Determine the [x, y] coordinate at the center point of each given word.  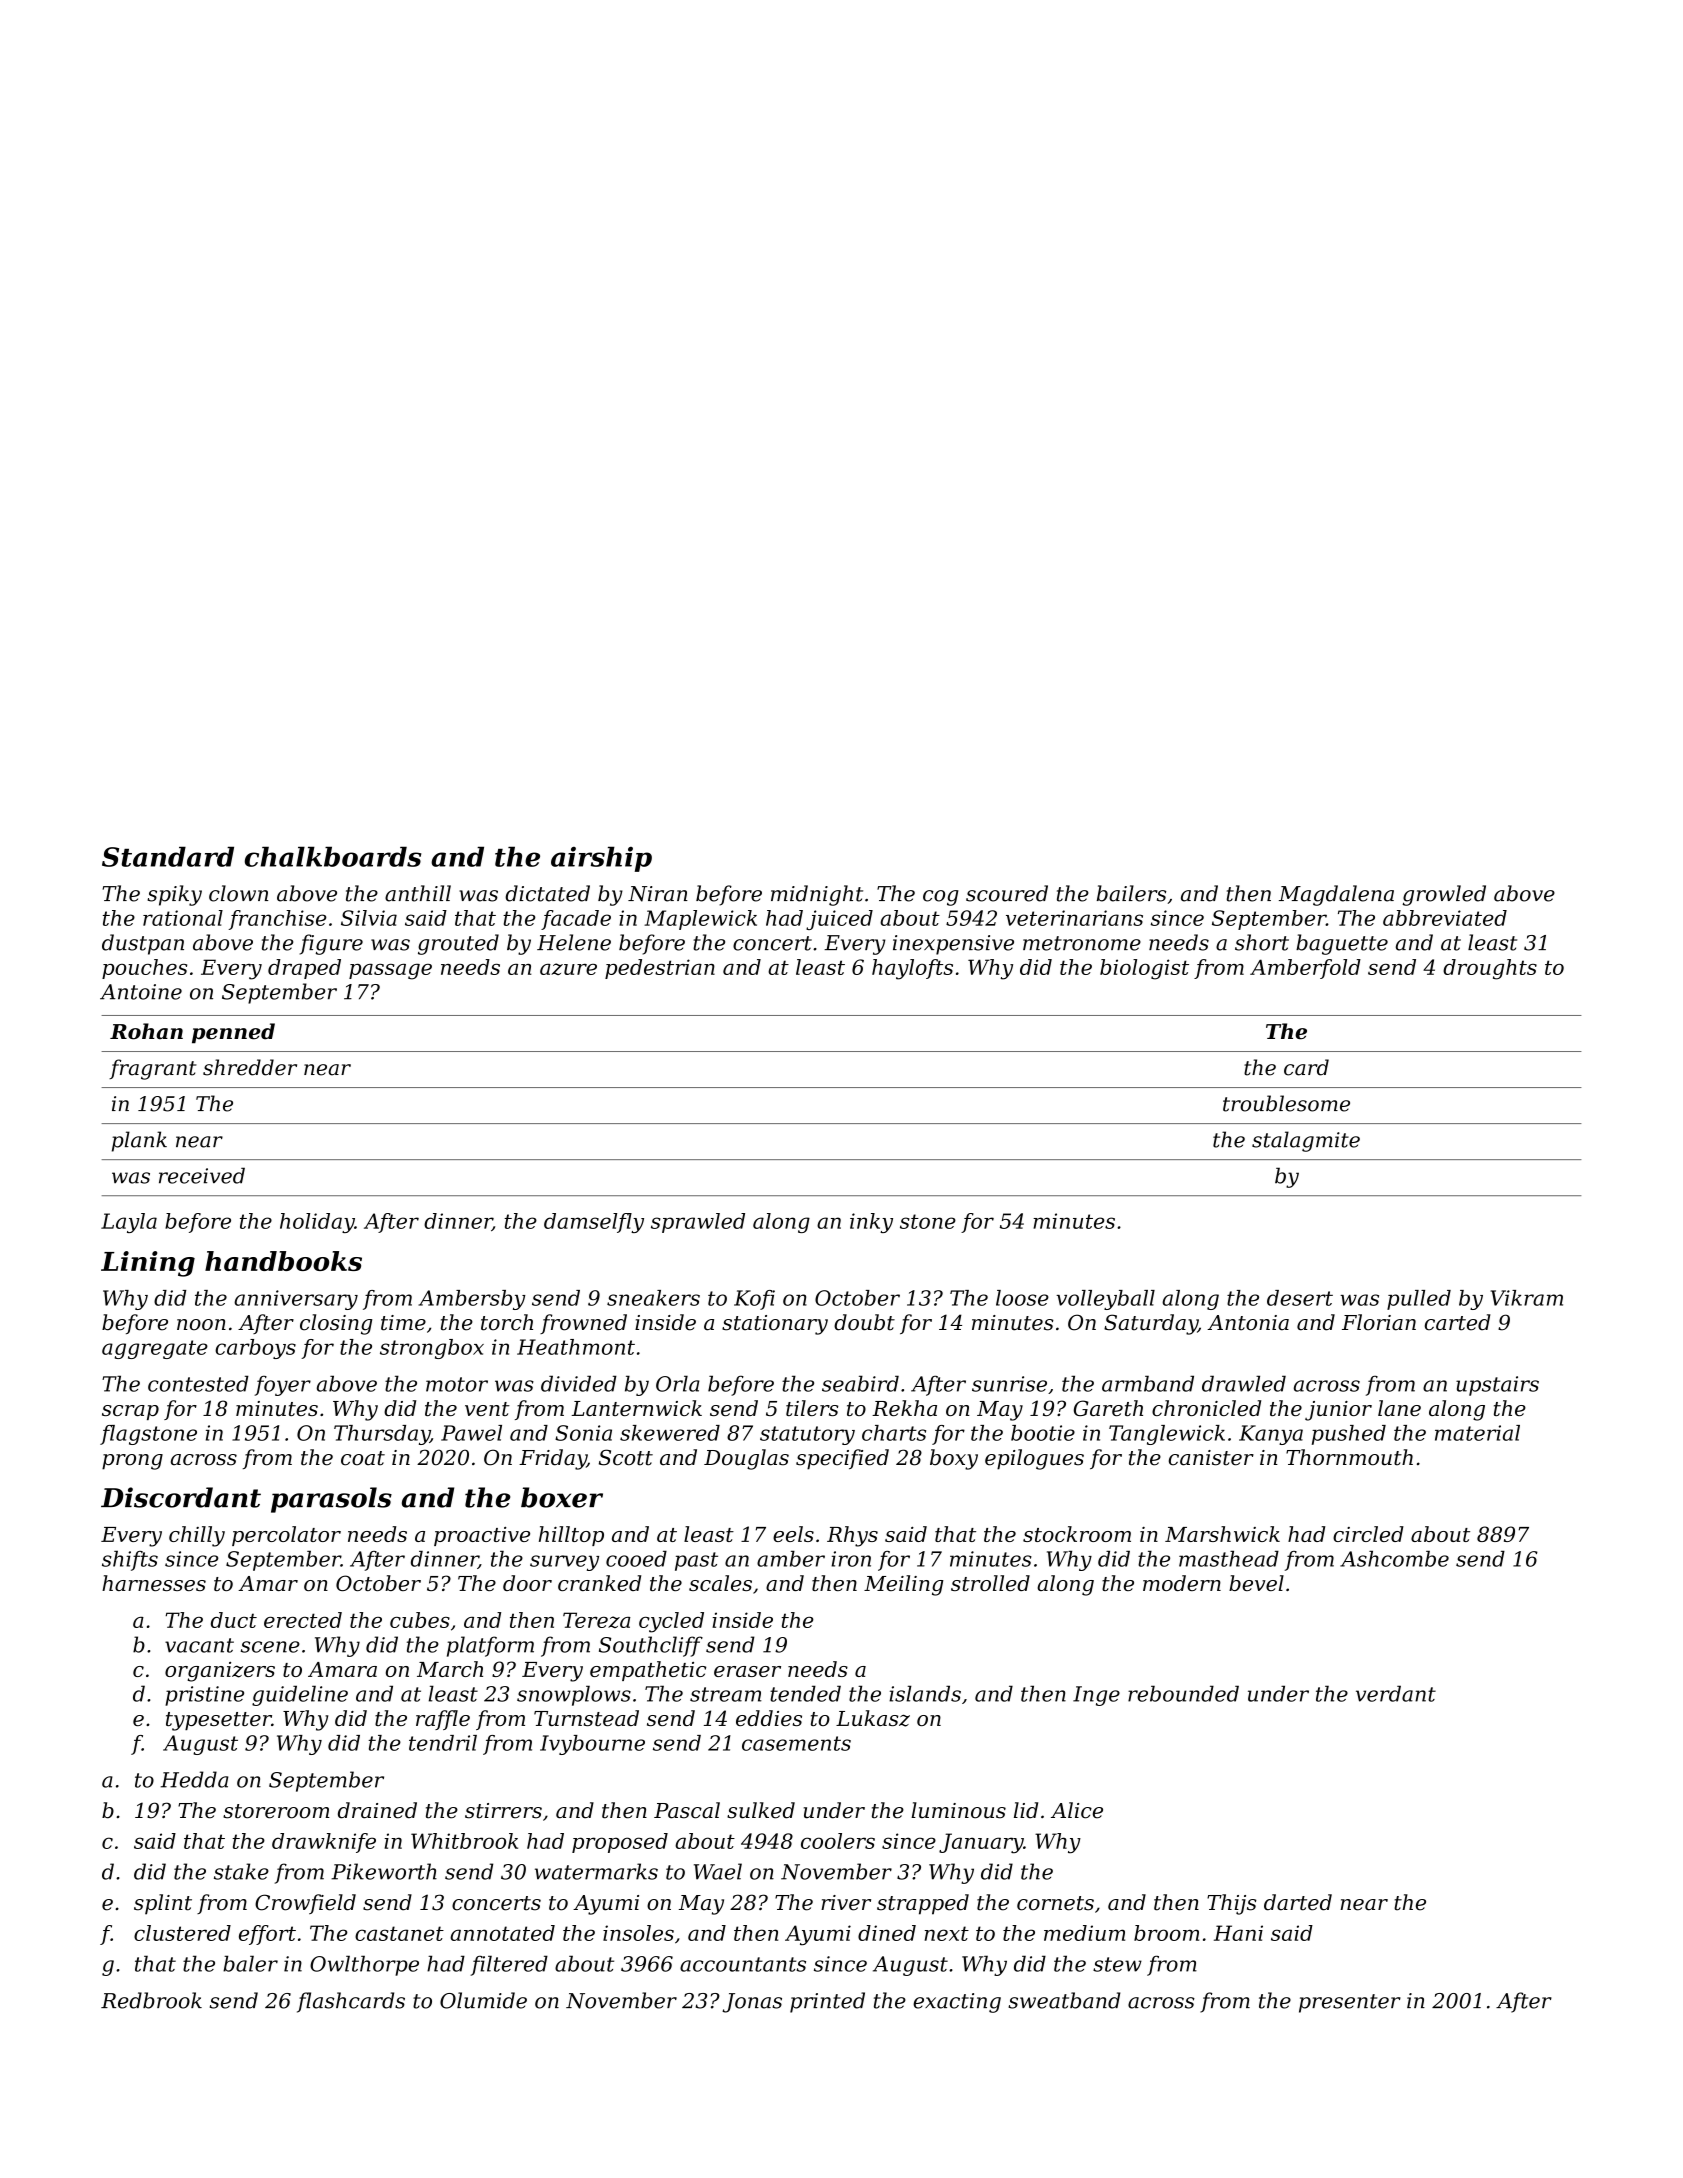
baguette [1342, 944]
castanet [399, 1933]
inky [871, 1223]
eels [793, 1534]
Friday [553, 1459]
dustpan [143, 944]
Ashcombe [1394, 1559]
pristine [204, 1696]
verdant [1396, 1693]
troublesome [1286, 1103]
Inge [1096, 1696]
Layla [129, 1223]
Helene [574, 942]
